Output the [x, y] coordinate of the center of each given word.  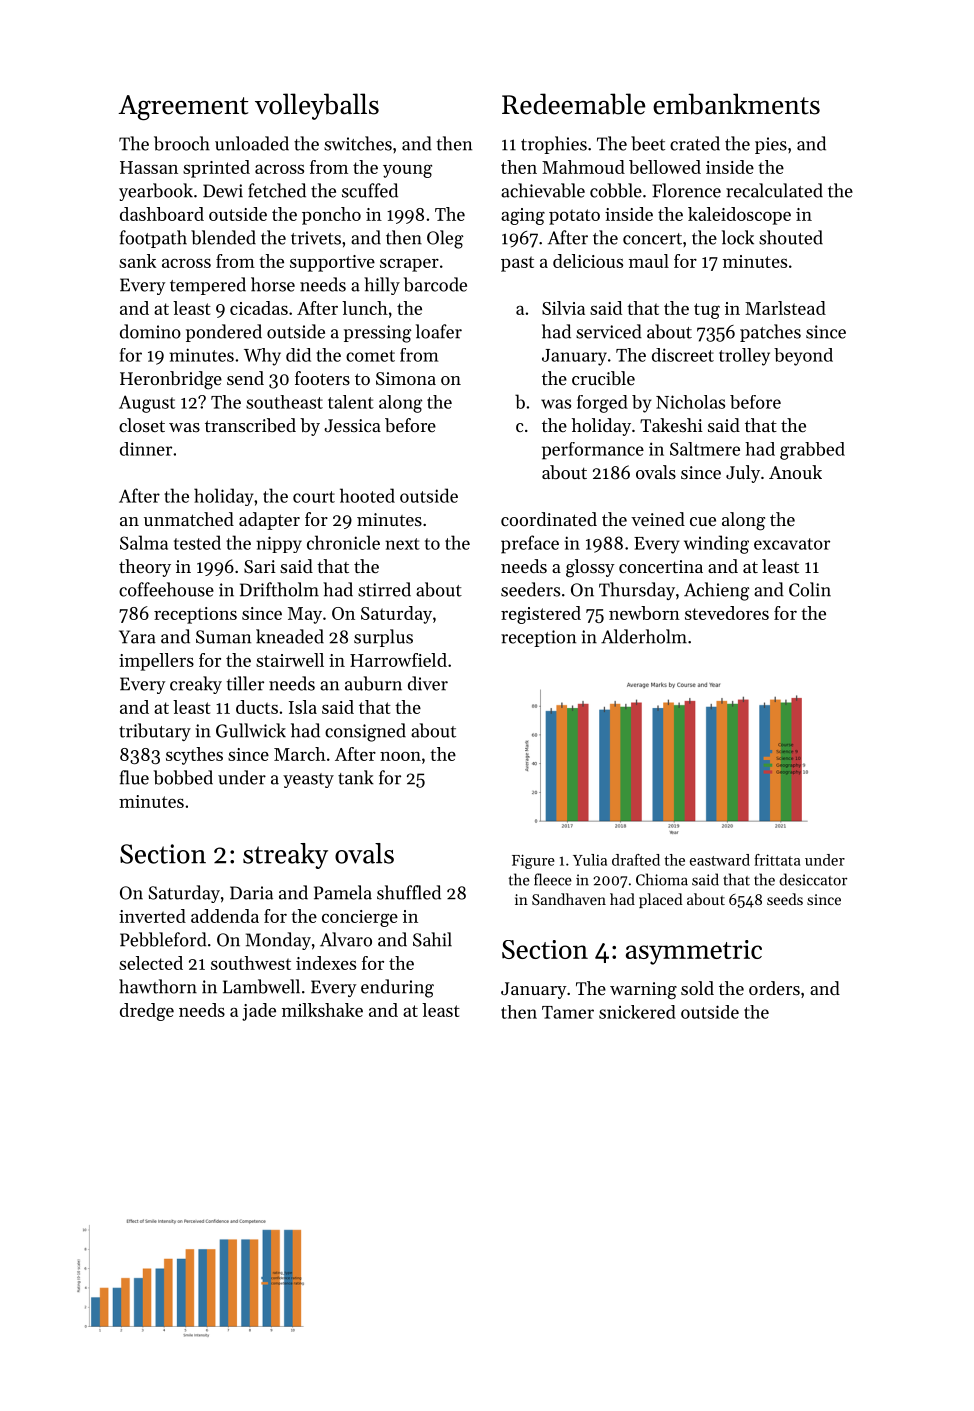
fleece [553, 879]
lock [738, 237]
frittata [777, 860]
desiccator [813, 879]
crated [695, 143]
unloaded [252, 143]
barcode [435, 284]
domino [150, 331]
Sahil [432, 939]
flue [134, 777]
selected [151, 963]
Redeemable [573, 104]
